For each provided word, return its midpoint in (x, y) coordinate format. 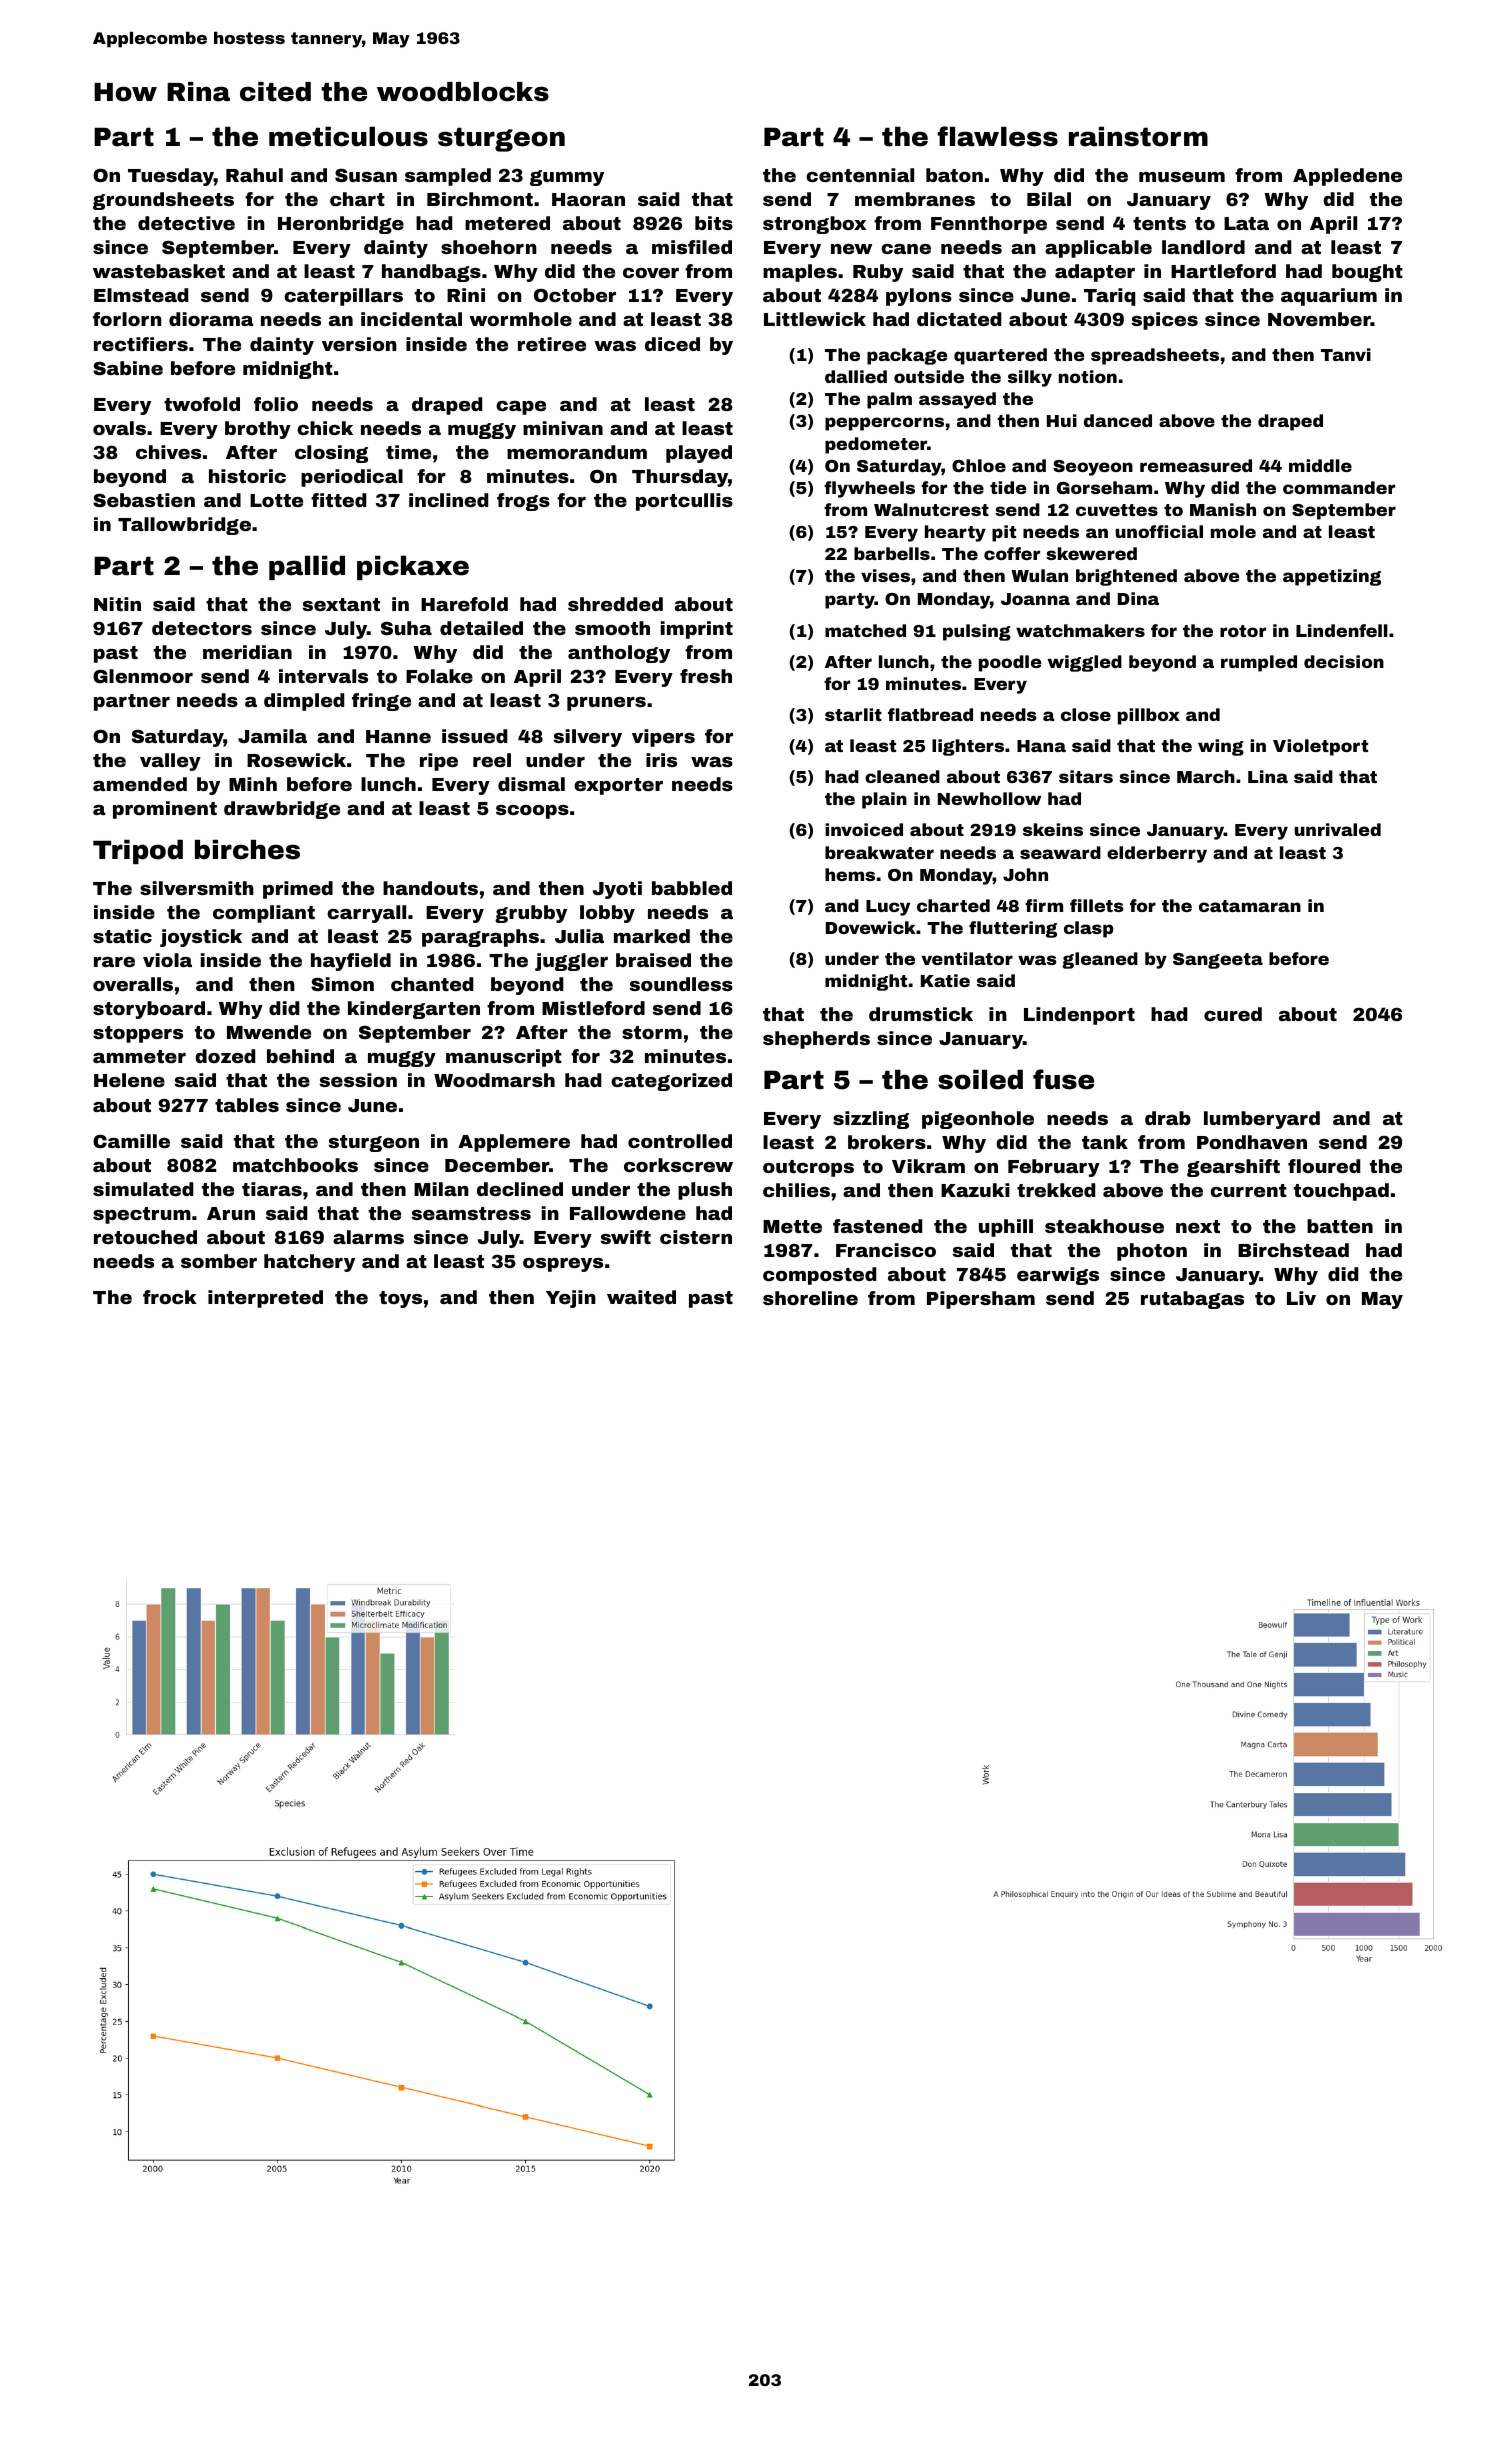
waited (641, 1297)
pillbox (1149, 716)
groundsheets (163, 201)
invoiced (864, 829)
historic (247, 476)
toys (400, 1299)
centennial (860, 175)
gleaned (1100, 960)
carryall (366, 914)
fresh (706, 676)
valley (170, 762)
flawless (997, 136)
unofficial (1159, 531)
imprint (697, 630)
